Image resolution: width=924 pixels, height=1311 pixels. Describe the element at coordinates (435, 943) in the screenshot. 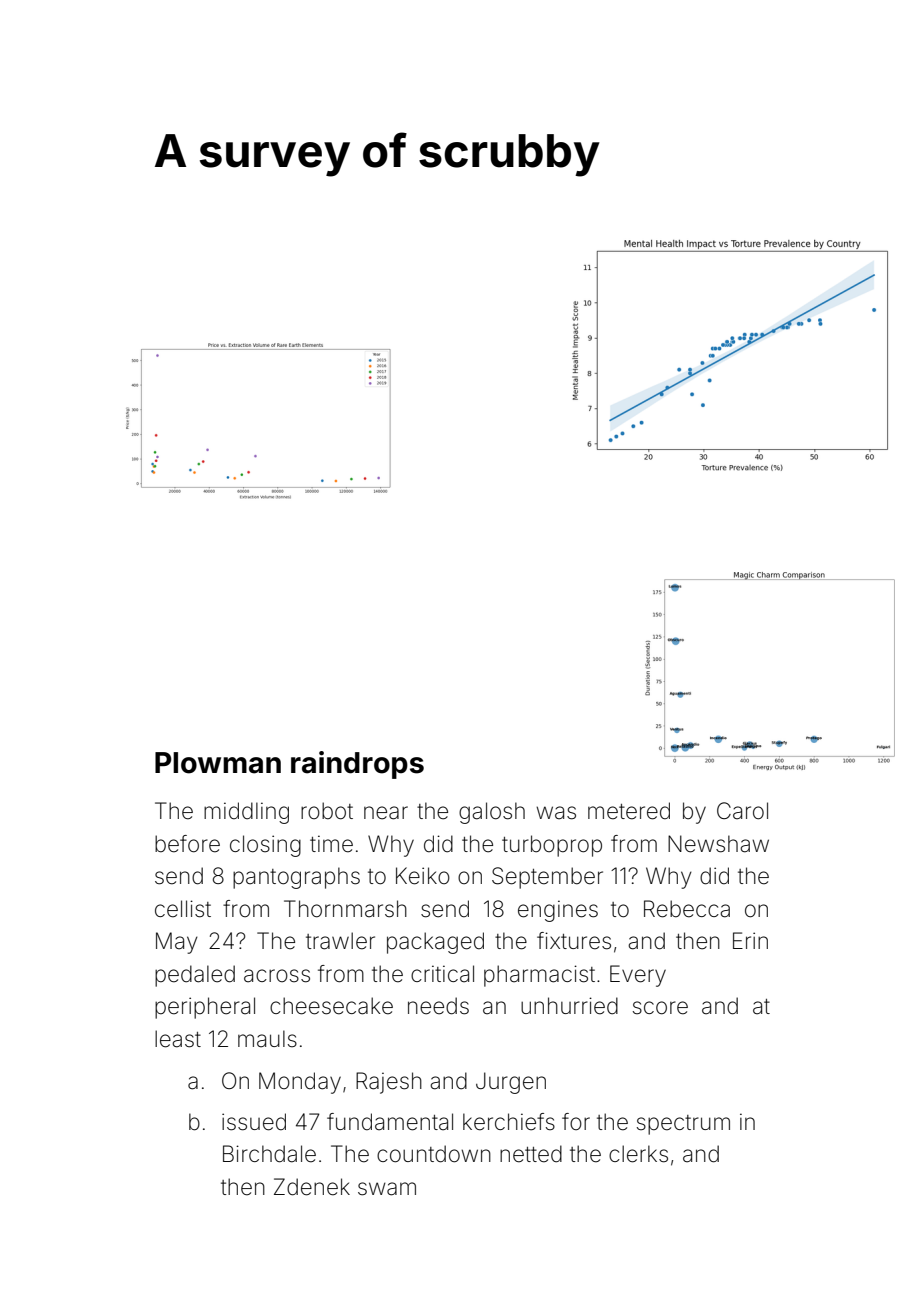

I see `packaged` at that location.
